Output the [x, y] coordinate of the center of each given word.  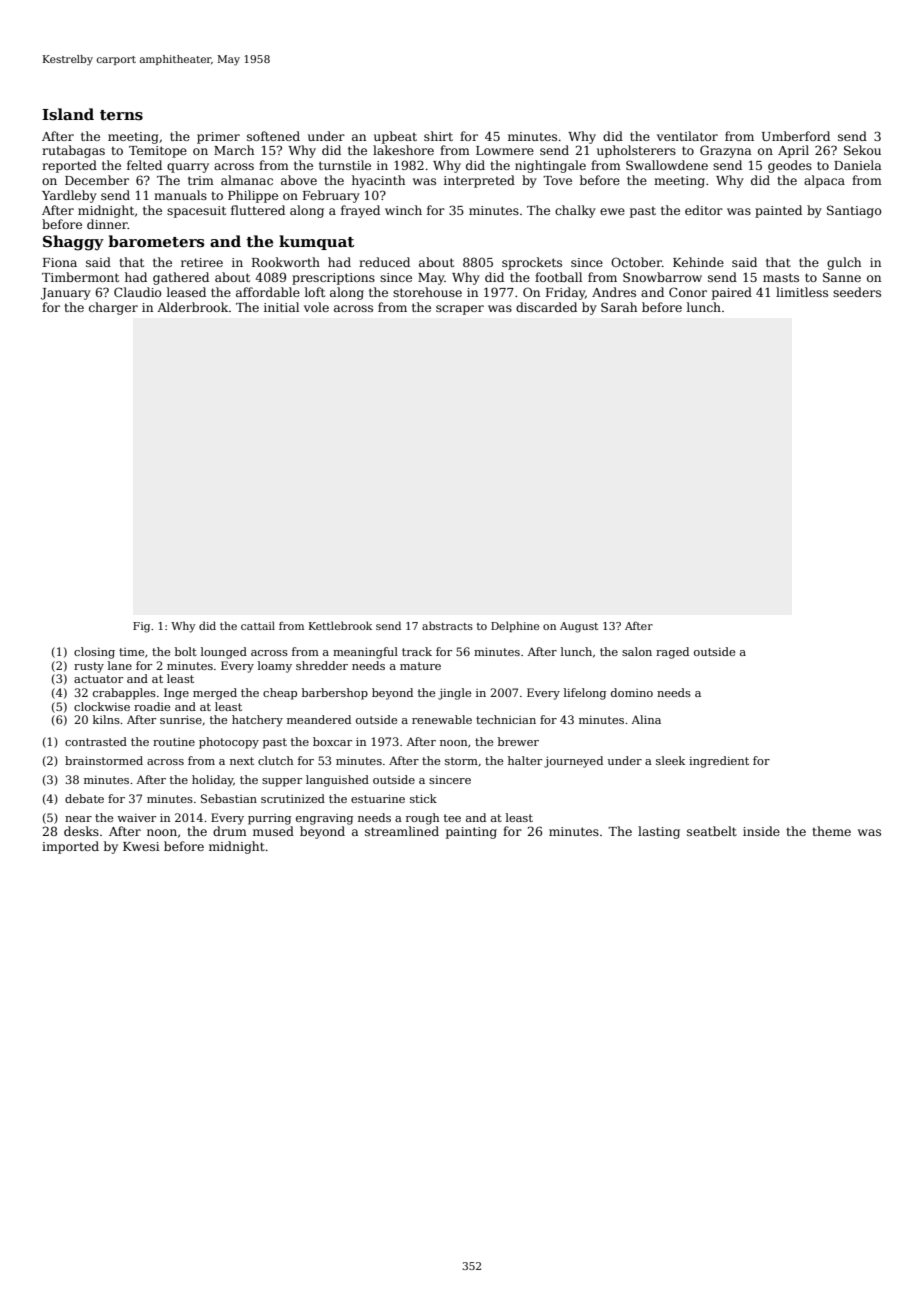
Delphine [515, 626]
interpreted [479, 181]
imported [70, 847]
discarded [546, 307]
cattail [258, 625]
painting [471, 833]
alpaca [824, 181]
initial [281, 307]
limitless [802, 292]
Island [68, 114]
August [579, 627]
